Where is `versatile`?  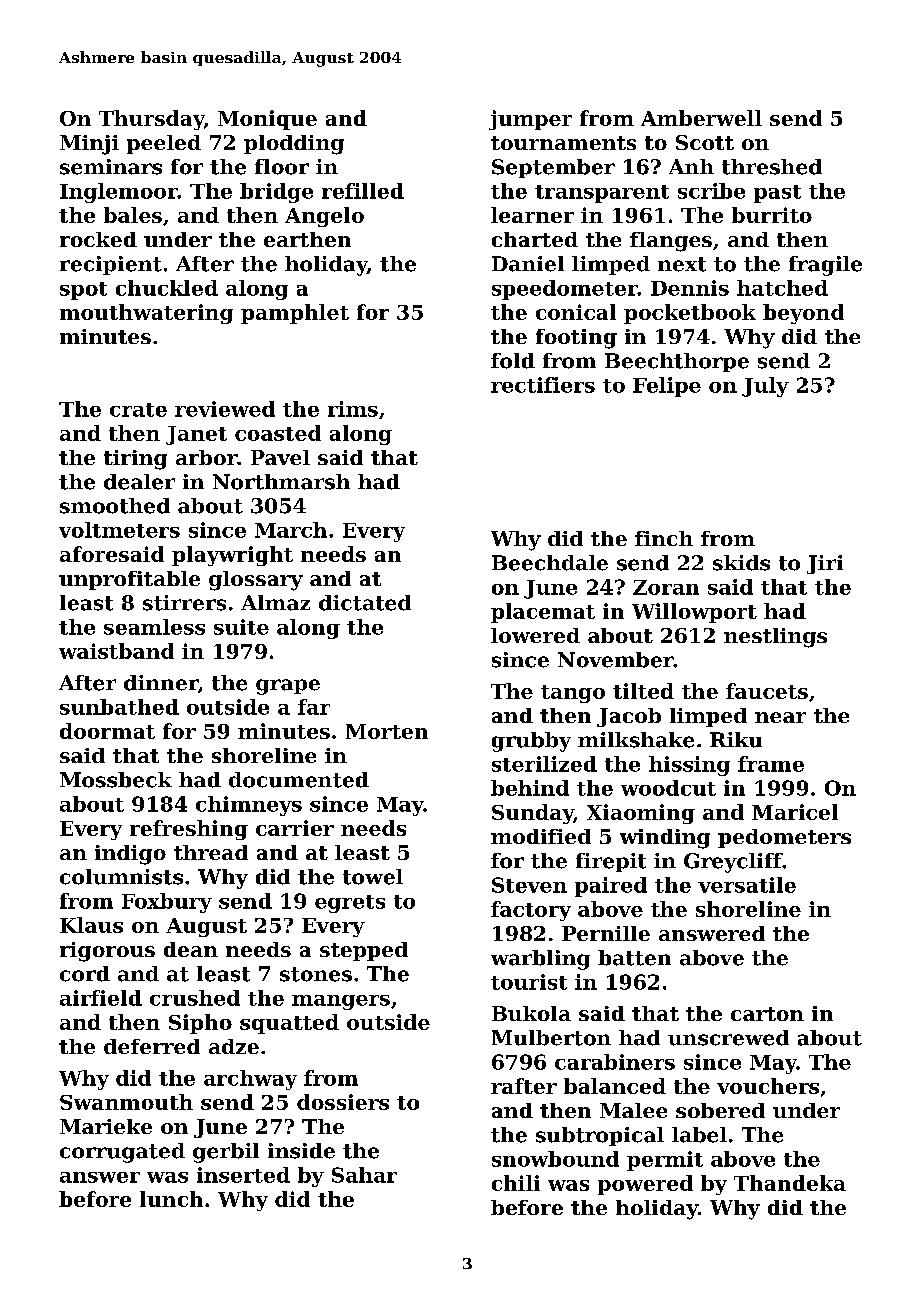 versatile is located at coordinates (747, 885).
